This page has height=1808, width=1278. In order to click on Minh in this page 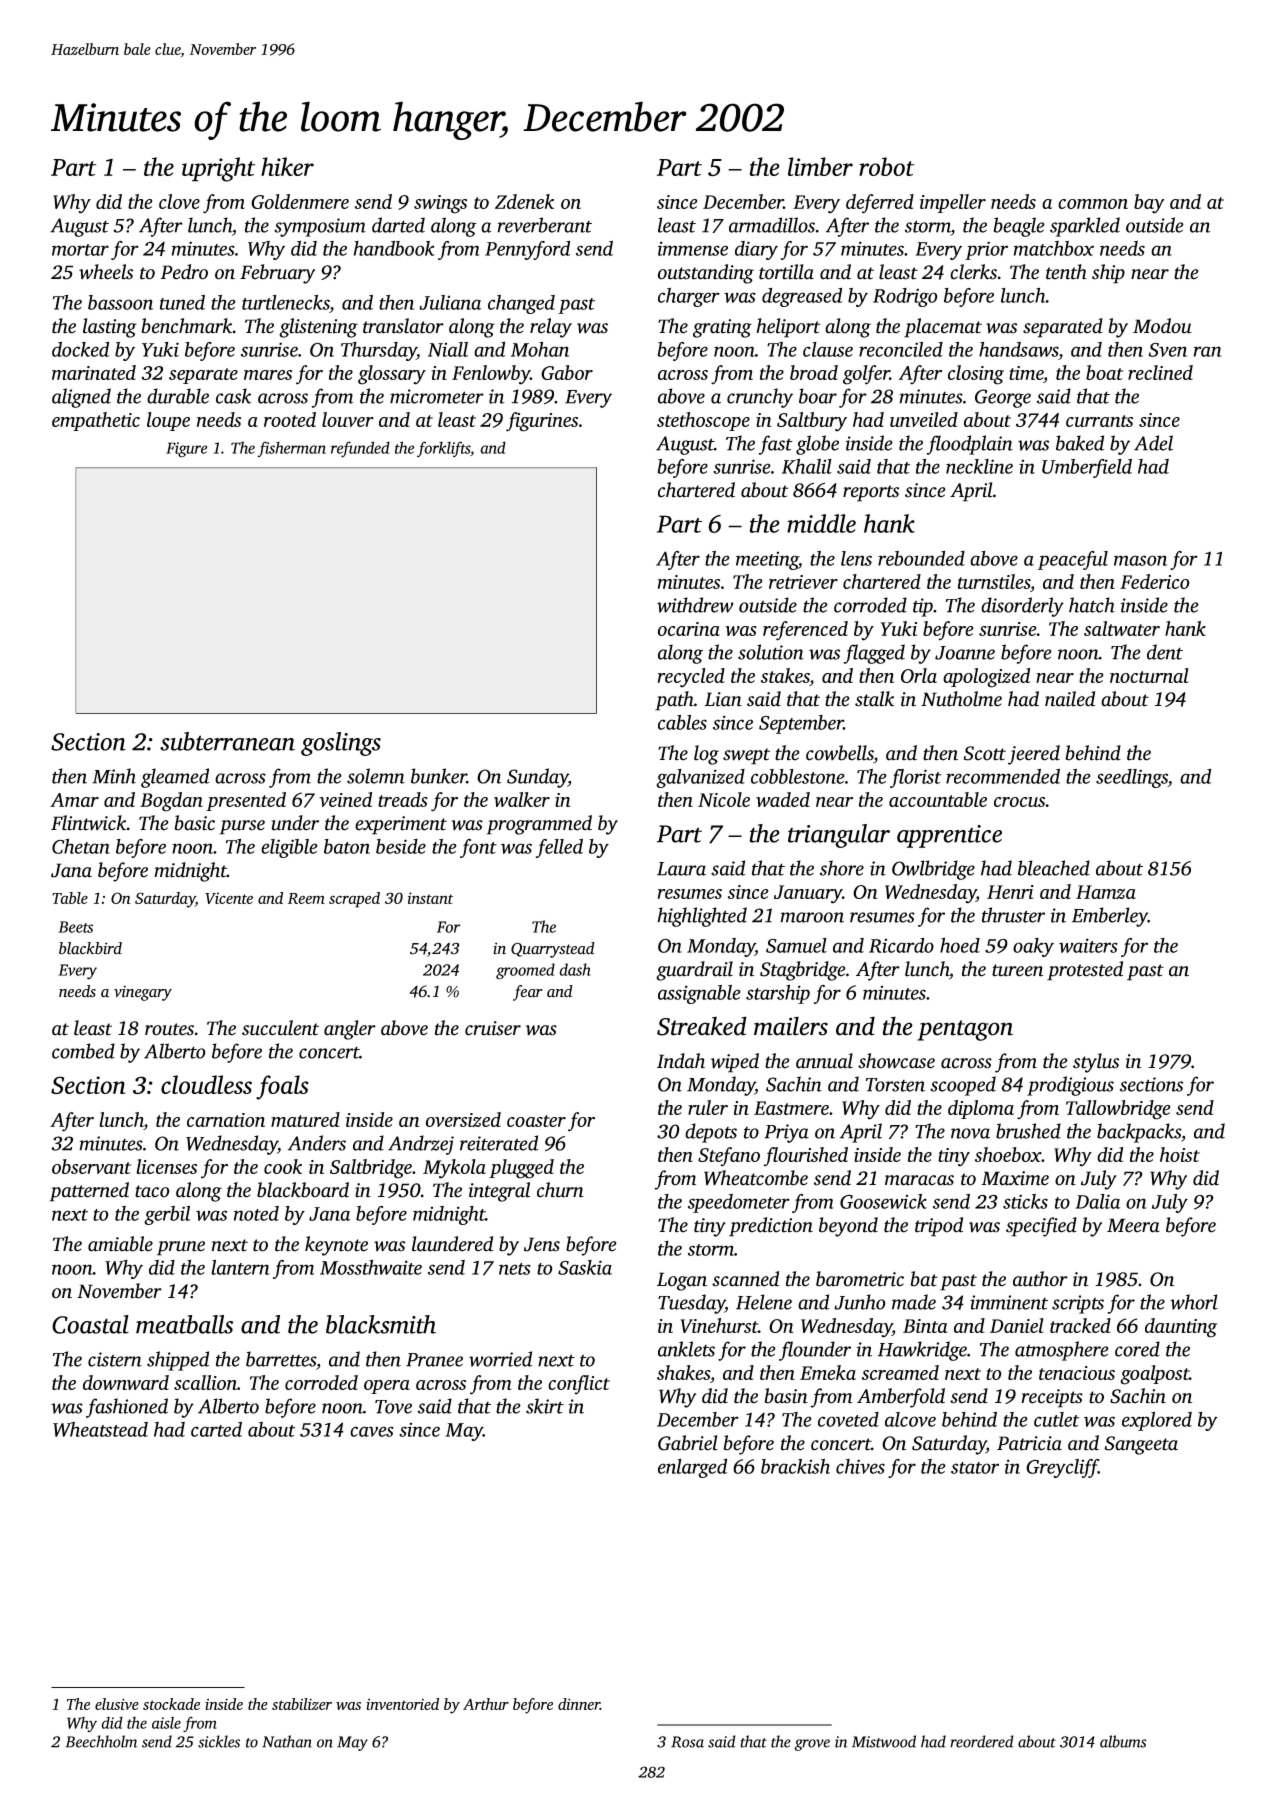, I will do `click(114, 776)`.
